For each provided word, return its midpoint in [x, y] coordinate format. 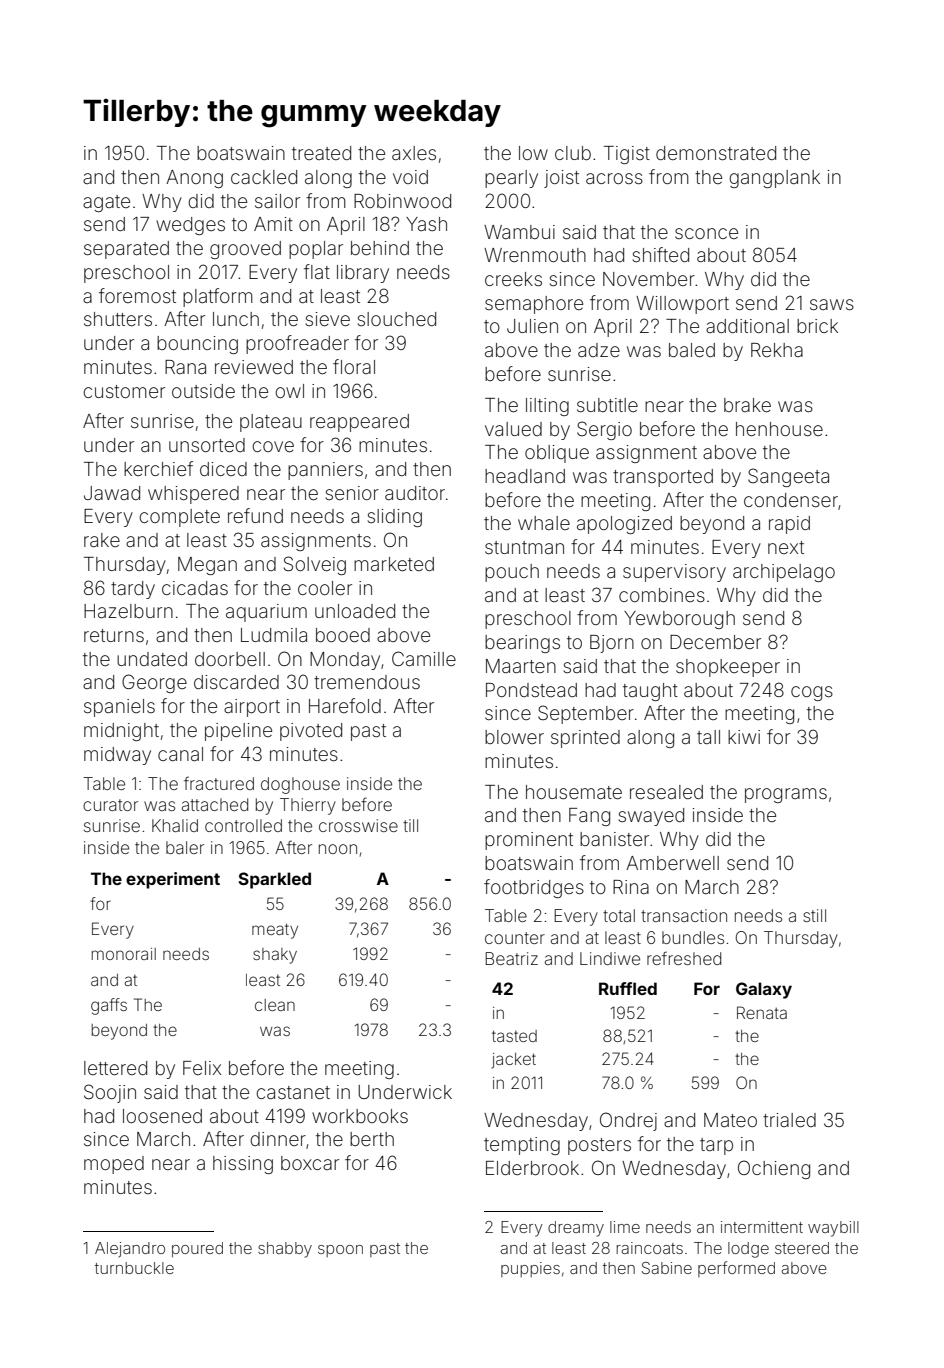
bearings [522, 644]
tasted [514, 1036]
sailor [277, 201]
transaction [684, 915]
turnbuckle [134, 1268]
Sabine [667, 1268]
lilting [547, 407]
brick [817, 326]
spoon [340, 1251]
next [786, 547]
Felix [202, 1068]
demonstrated [716, 153]
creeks [513, 279]
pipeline [238, 732]
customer [124, 391]
